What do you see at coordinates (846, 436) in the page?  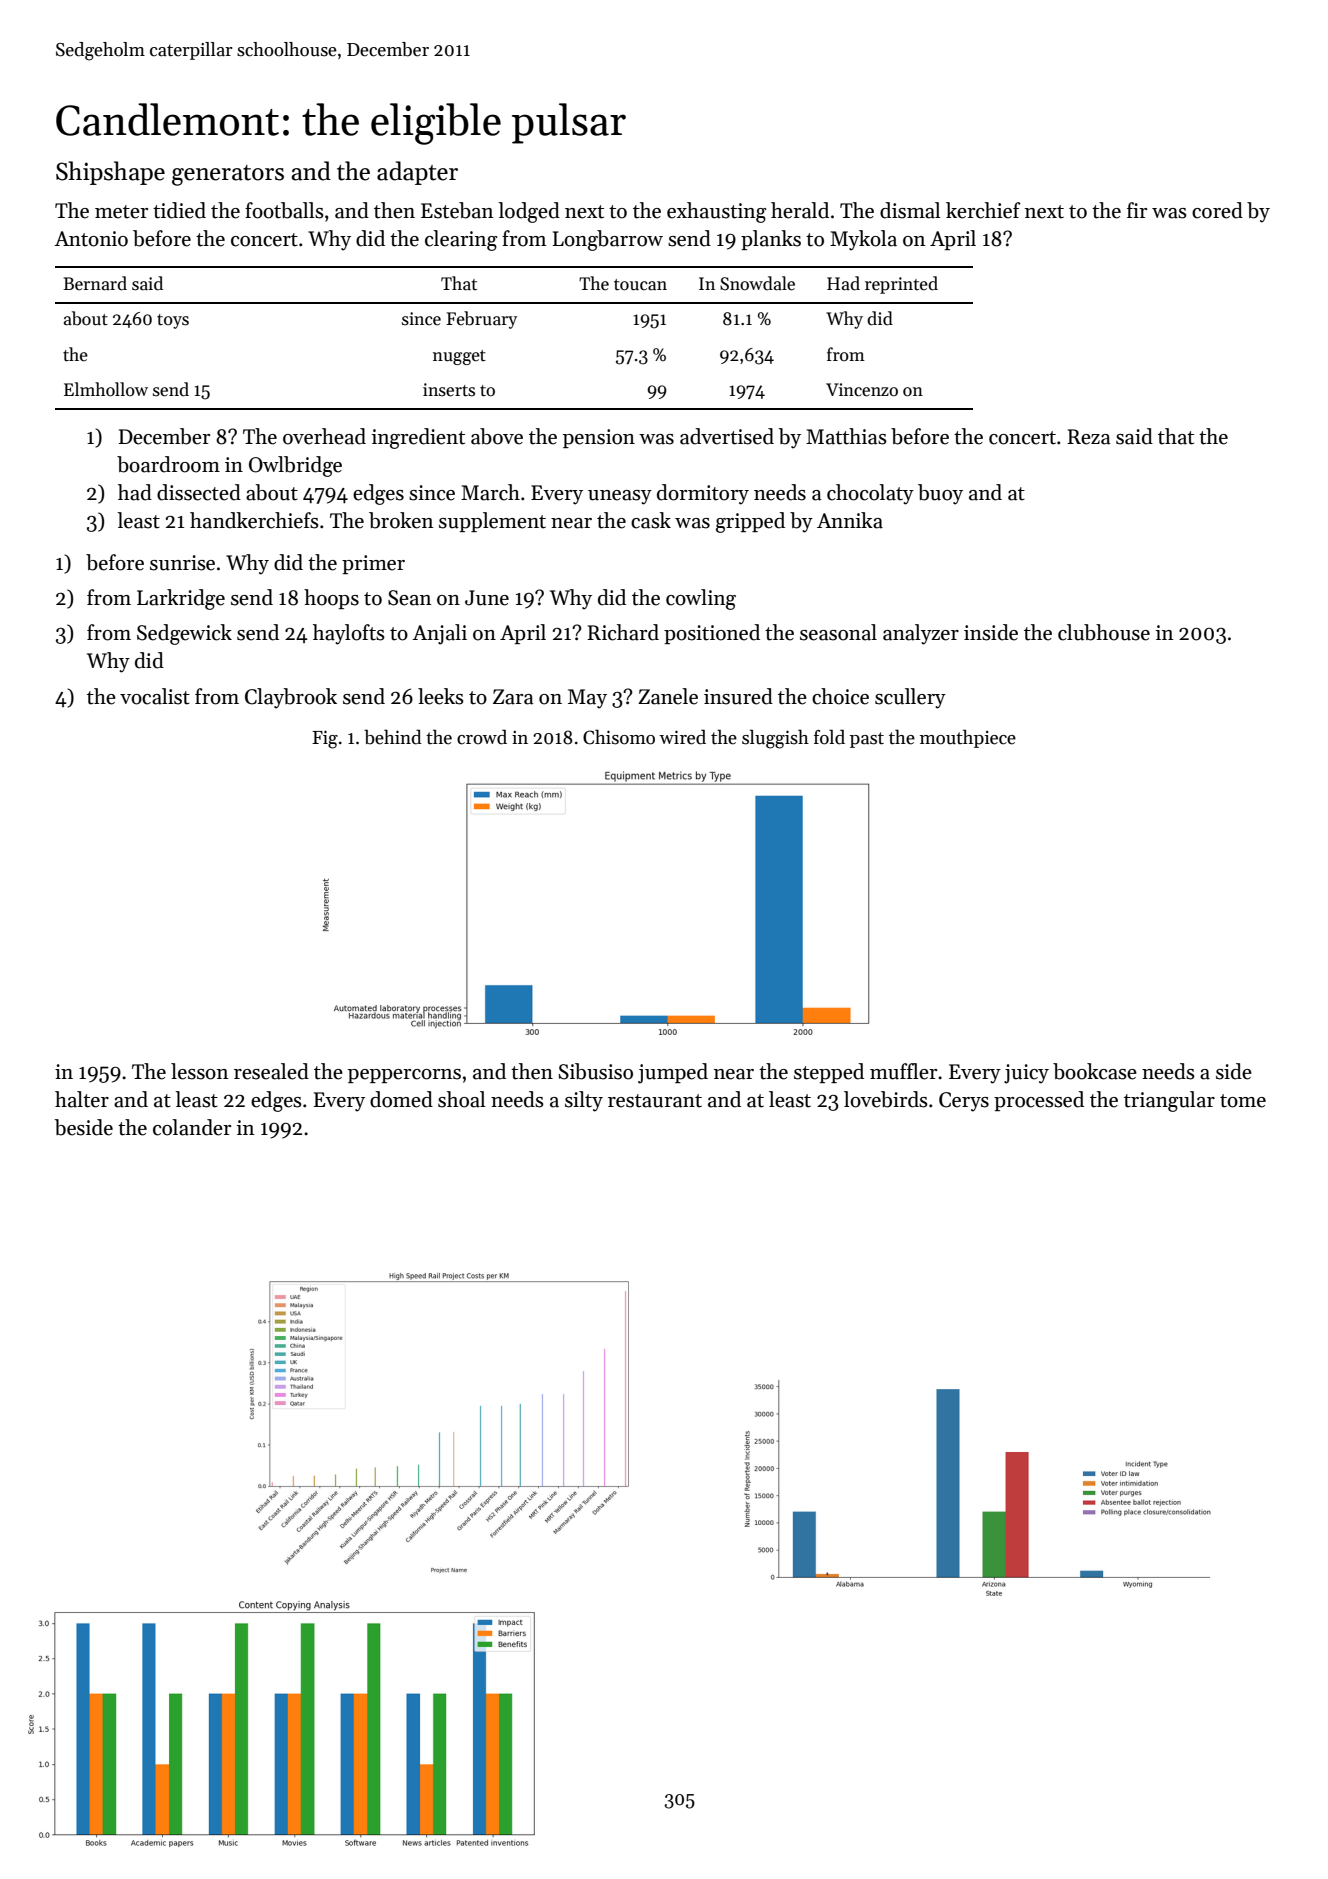 I see `Matthias` at bounding box center [846, 436].
